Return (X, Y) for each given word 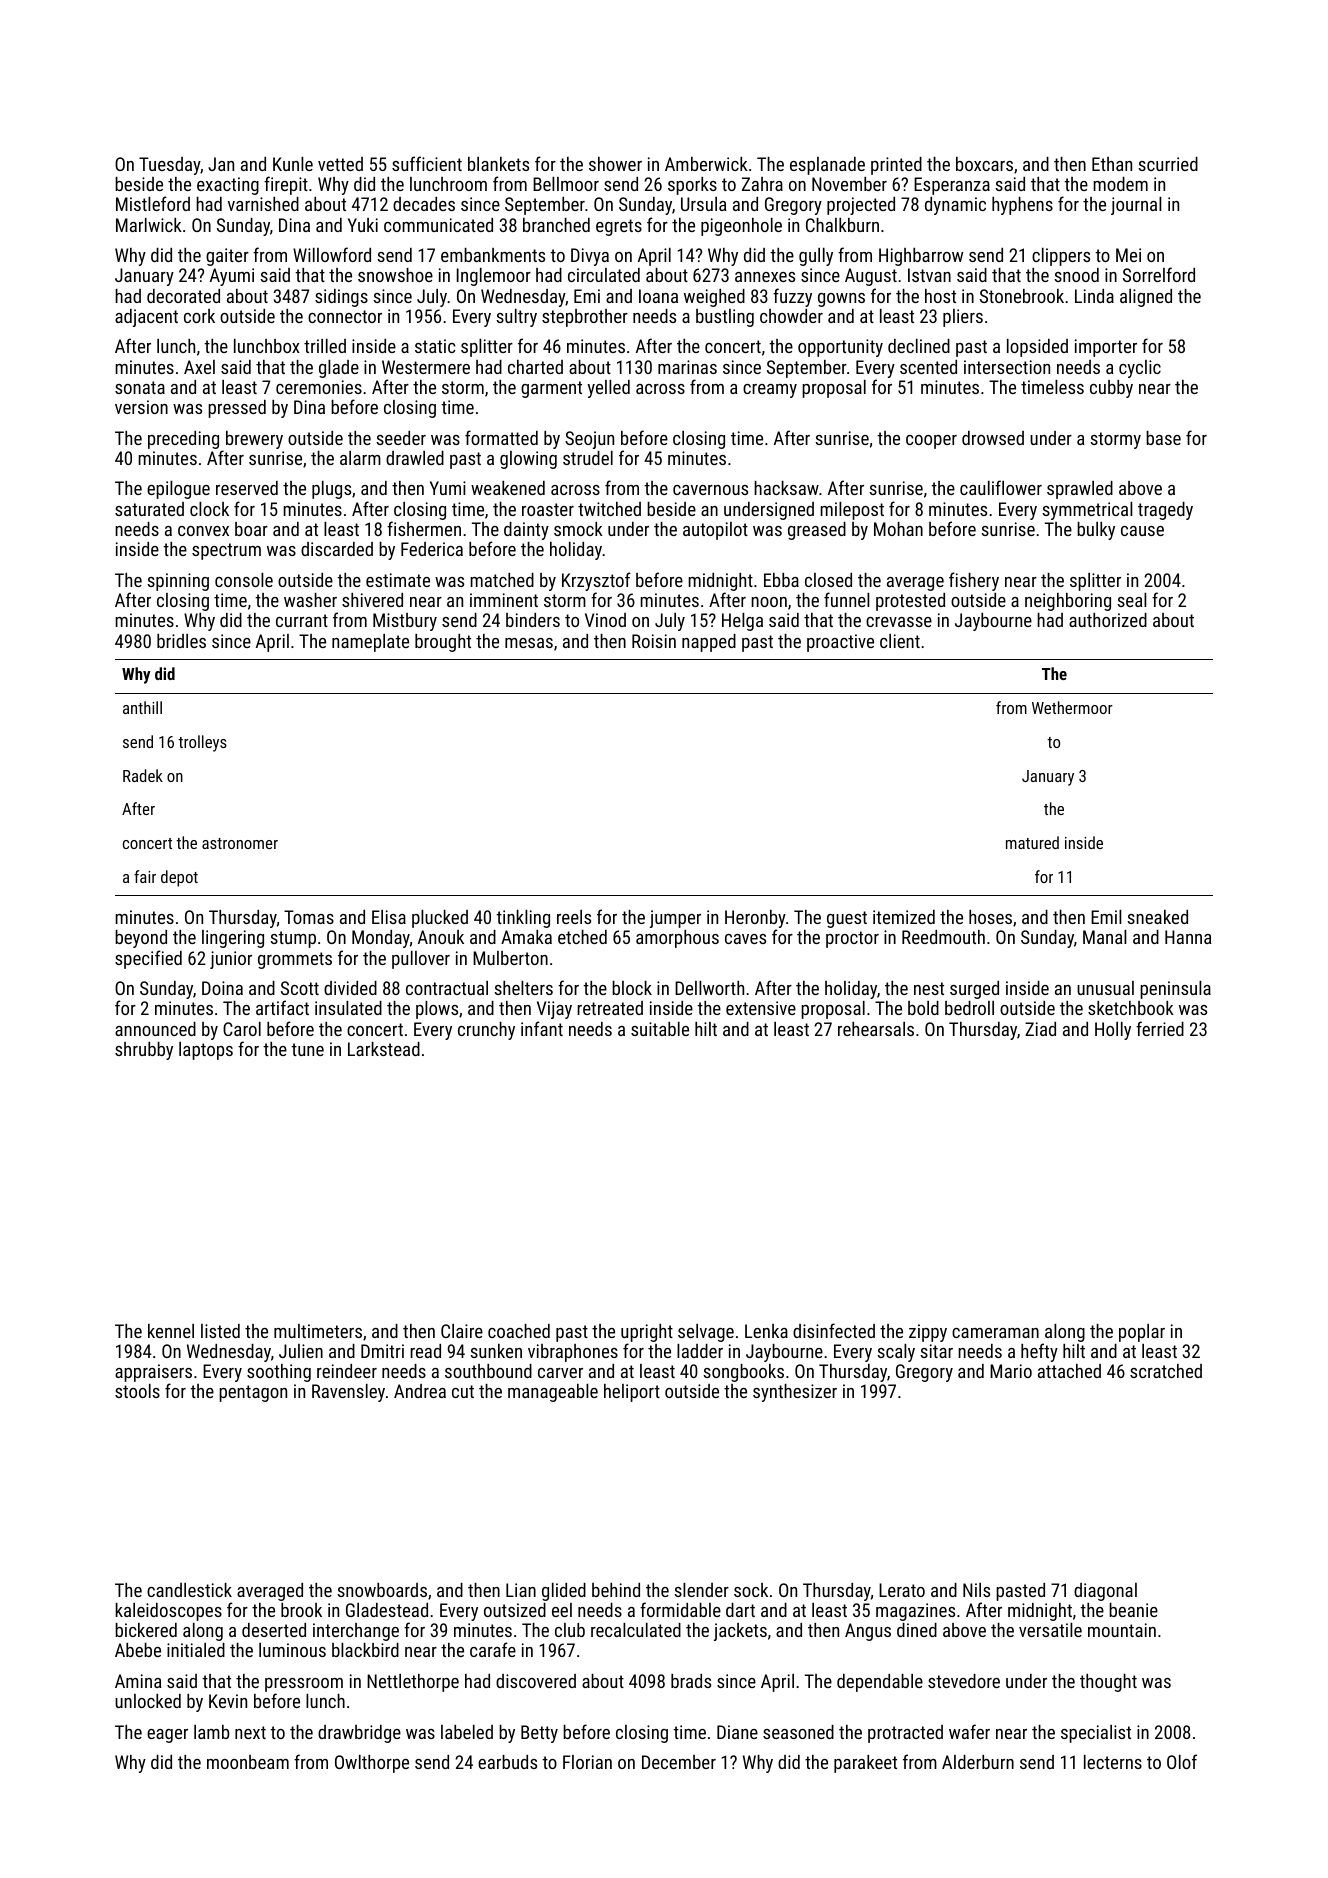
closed (828, 580)
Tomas (309, 917)
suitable (660, 1029)
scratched (1166, 1371)
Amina (138, 1681)
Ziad (1040, 1029)
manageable (553, 1393)
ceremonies (319, 387)
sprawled (1080, 490)
